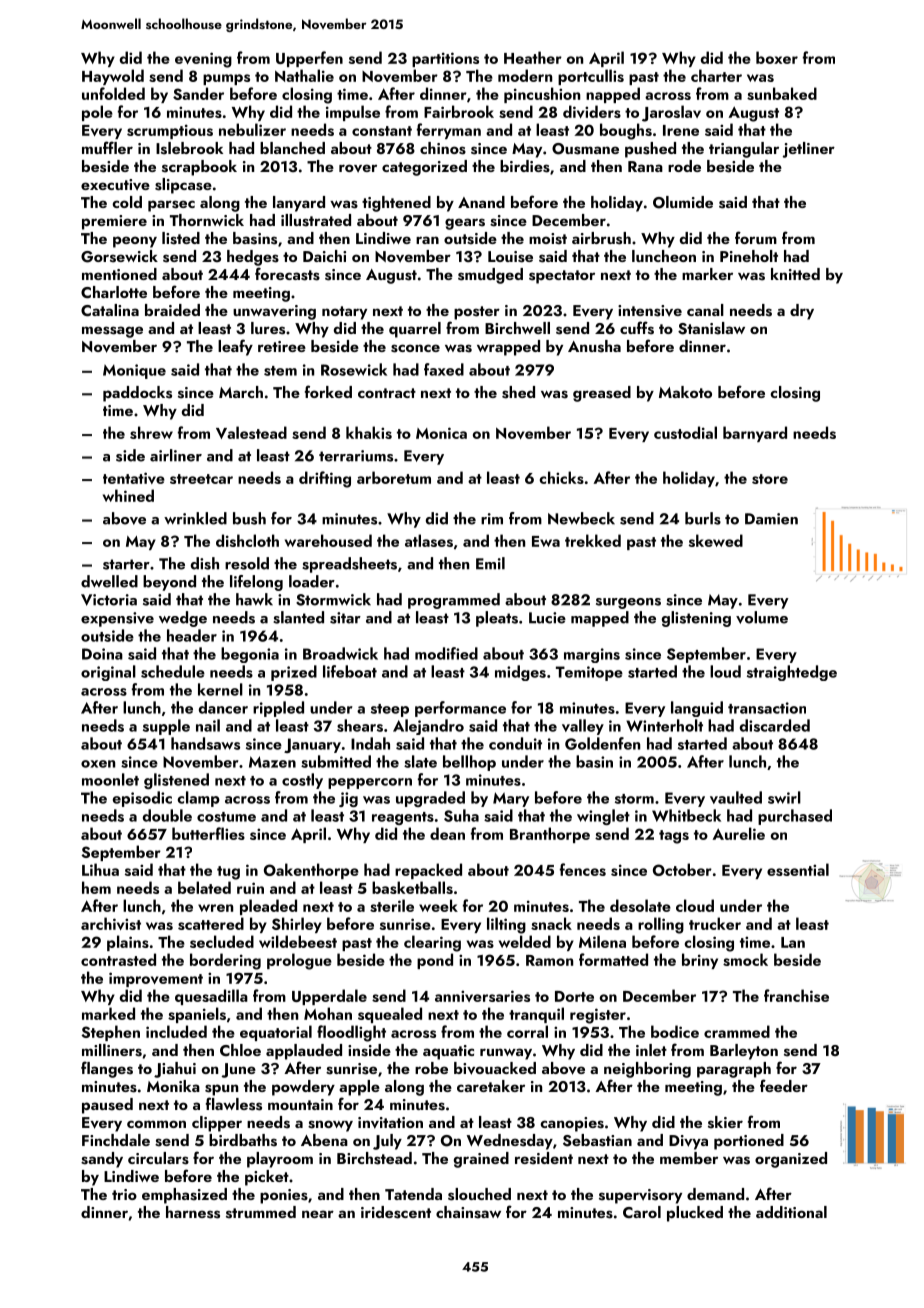  What do you see at coordinates (134, 478) in the document?
I see `tentative` at bounding box center [134, 478].
